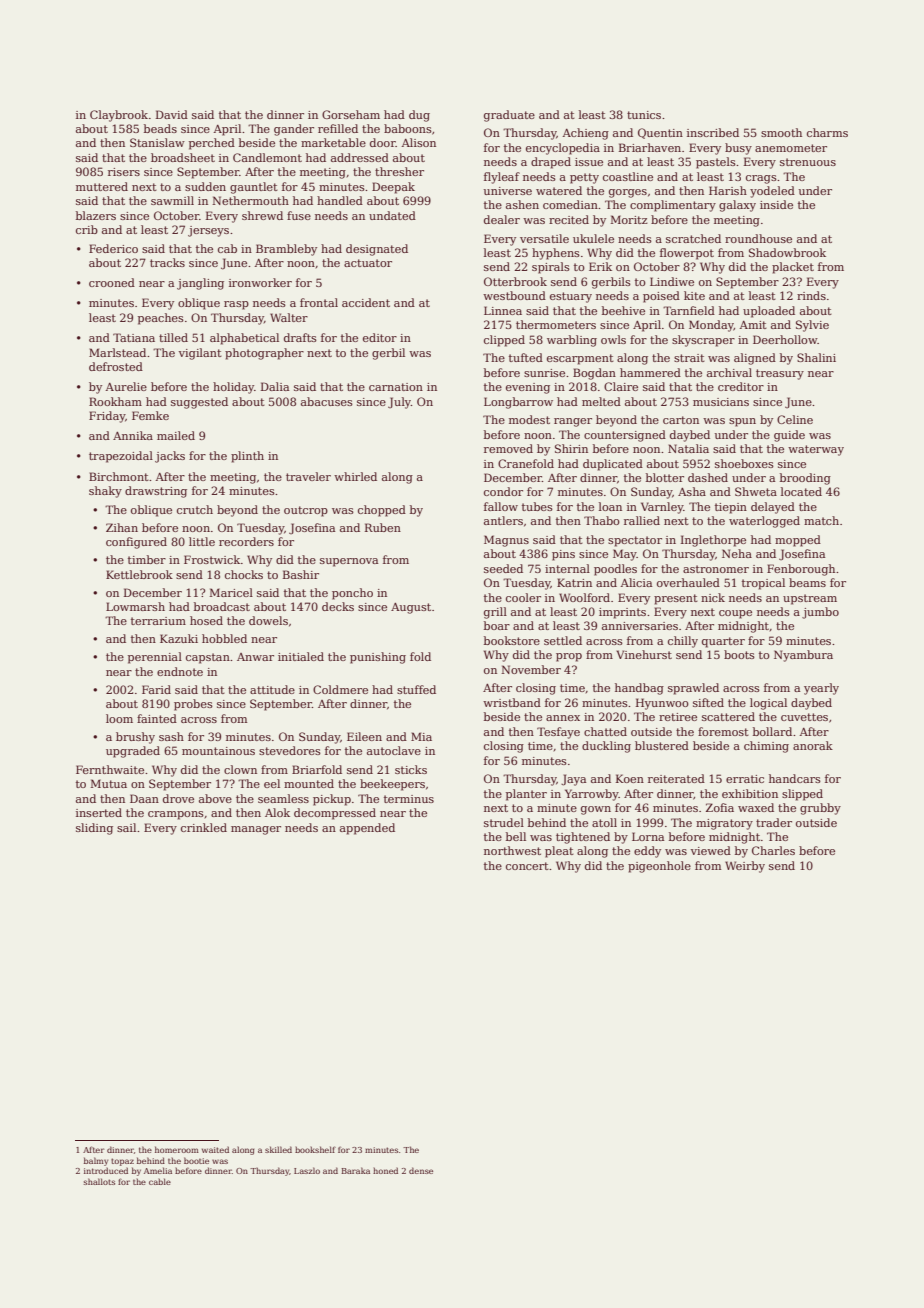 The height and width of the document is (1308, 924). I want to click on cable, so click(160, 1181).
